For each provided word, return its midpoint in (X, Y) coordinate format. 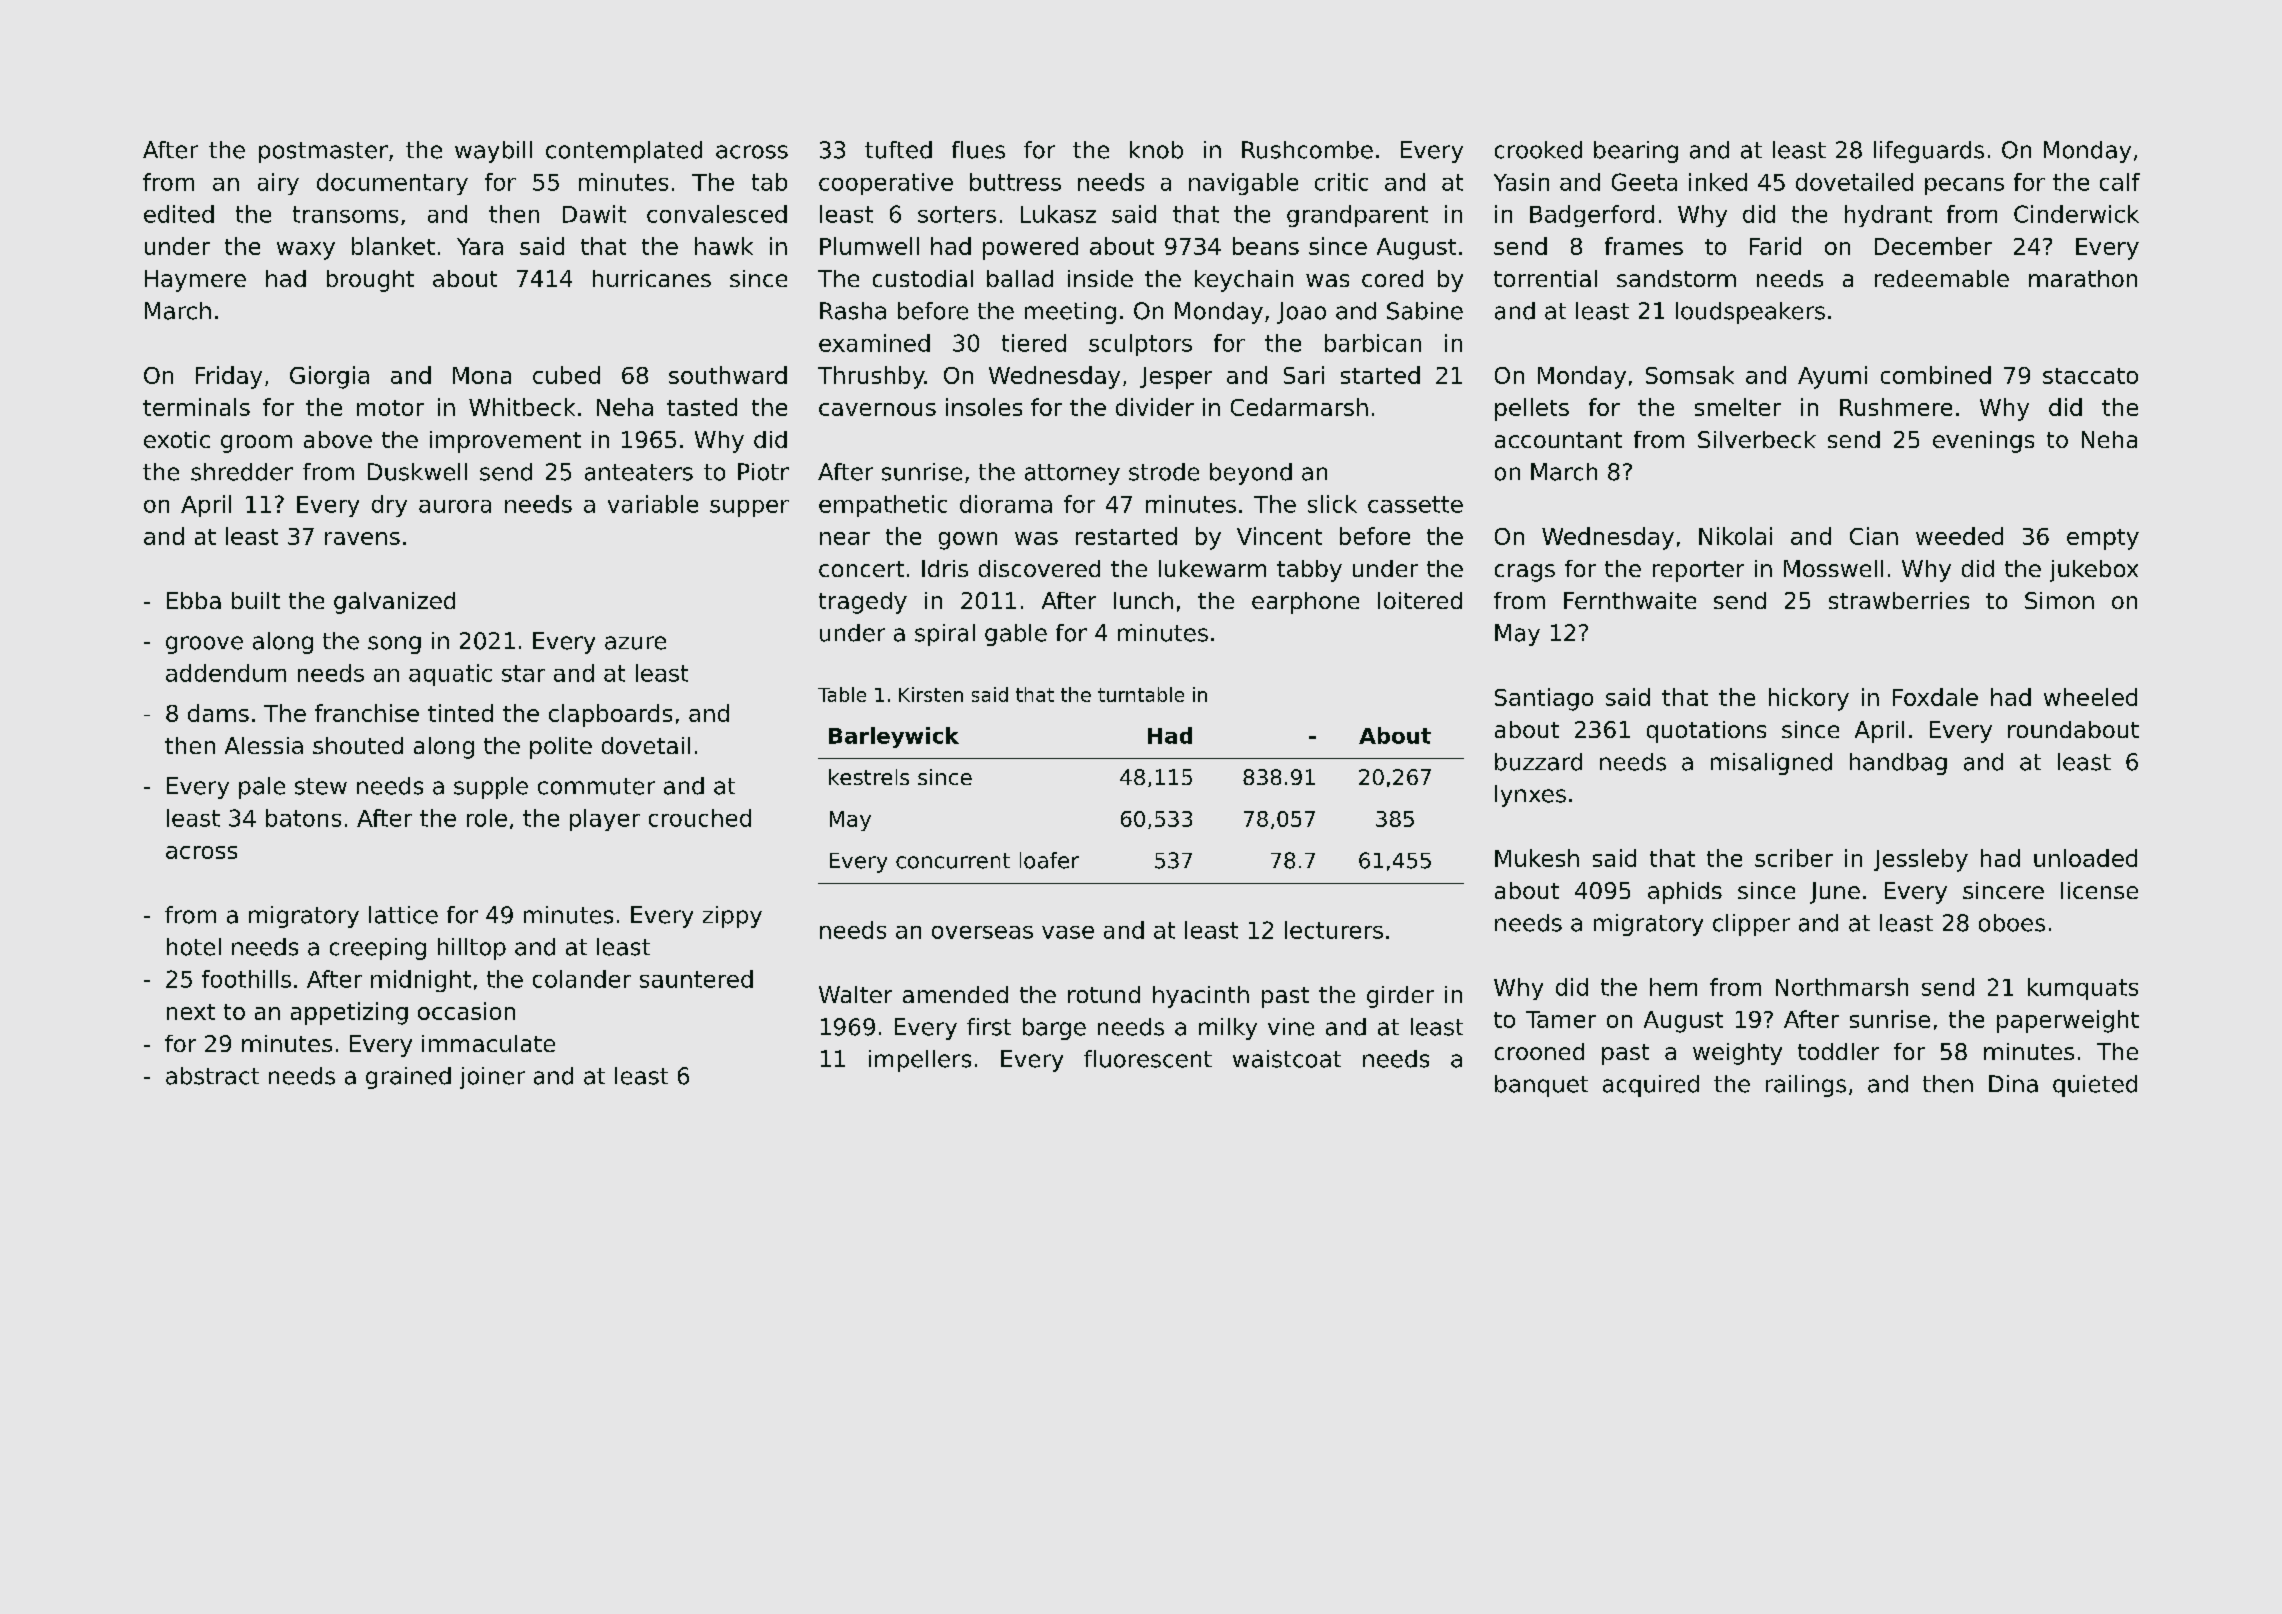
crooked (1538, 150)
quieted (2095, 1086)
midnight (421, 981)
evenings (1983, 442)
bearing (1636, 152)
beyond (1251, 474)
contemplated (624, 152)
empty (2103, 539)
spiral (945, 635)
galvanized (394, 603)
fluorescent (1148, 1059)
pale (262, 788)
